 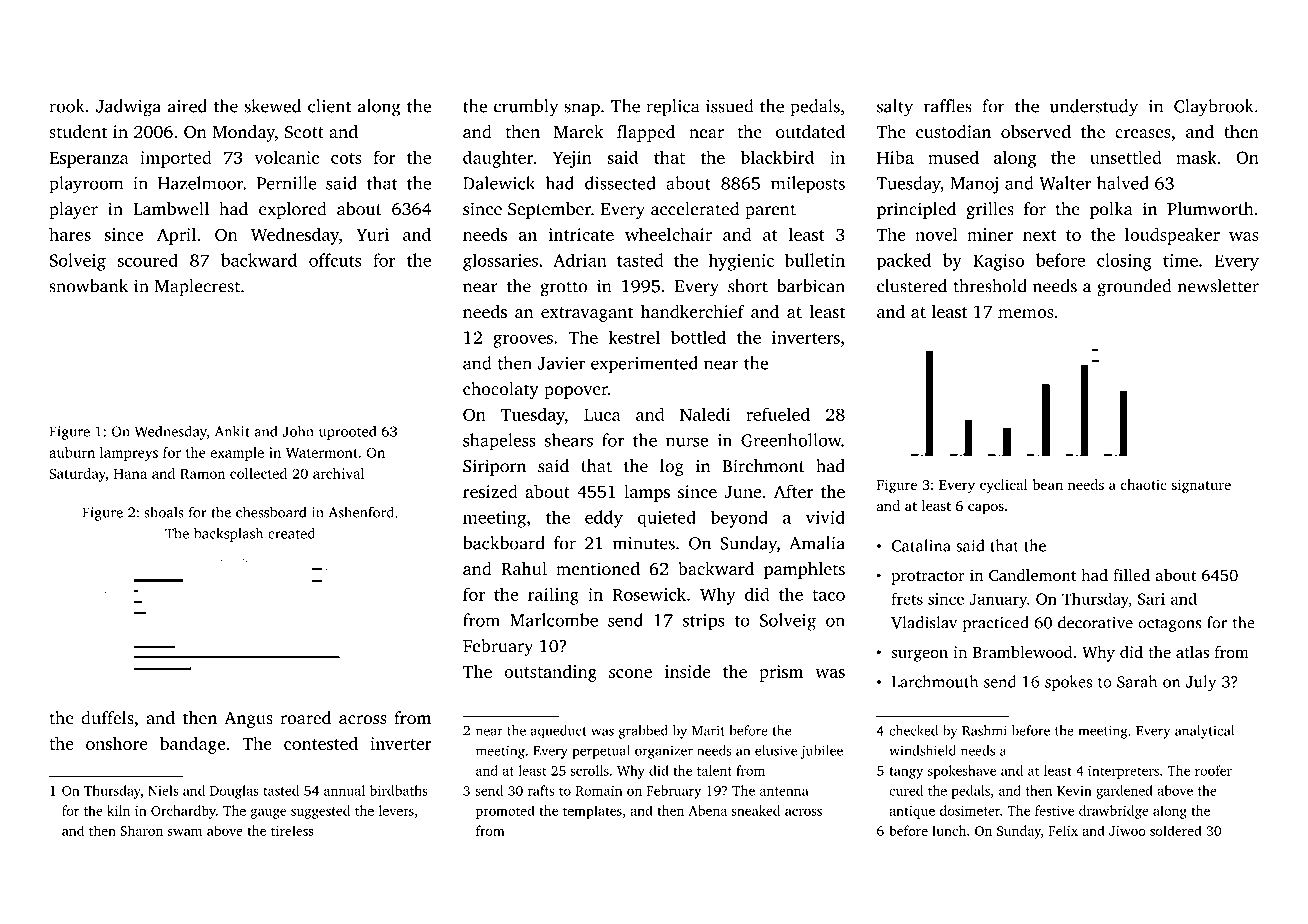 What do you see at coordinates (781, 673) in the page?
I see `prism` at bounding box center [781, 673].
